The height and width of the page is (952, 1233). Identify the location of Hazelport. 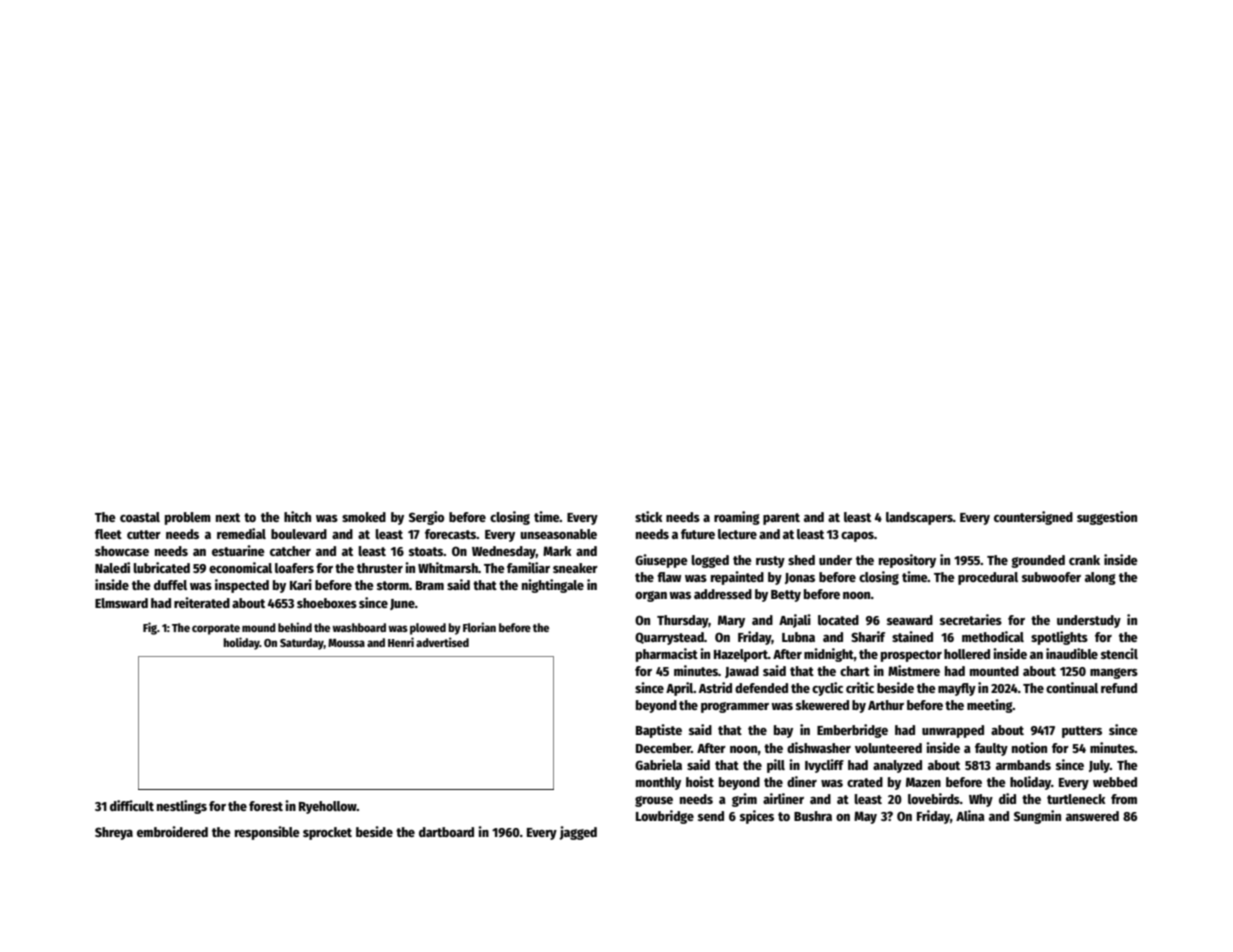
(741, 655).
